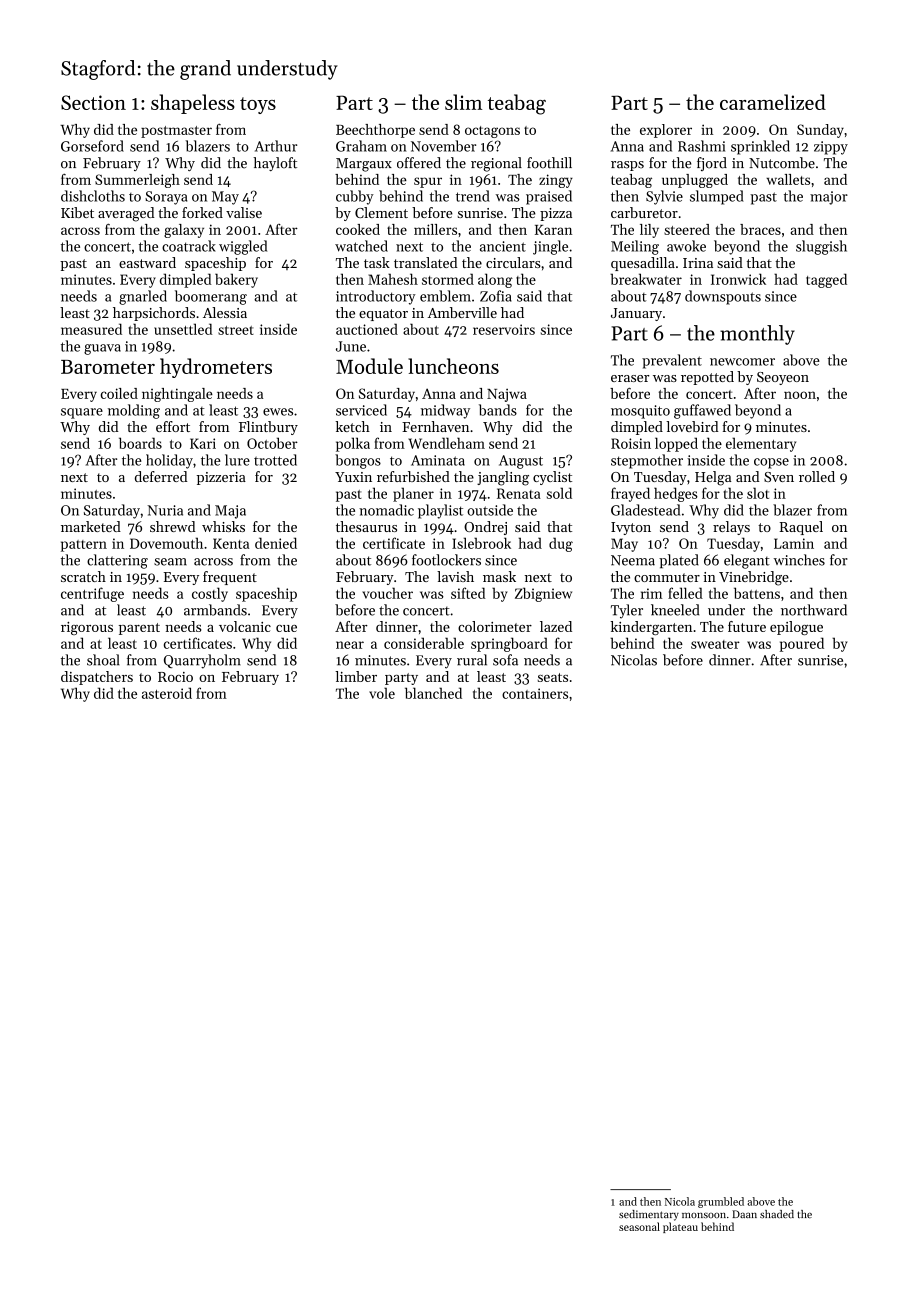 The image size is (908, 1316). Describe the element at coordinates (649, 1215) in the screenshot. I see `sedimentary` at that location.
